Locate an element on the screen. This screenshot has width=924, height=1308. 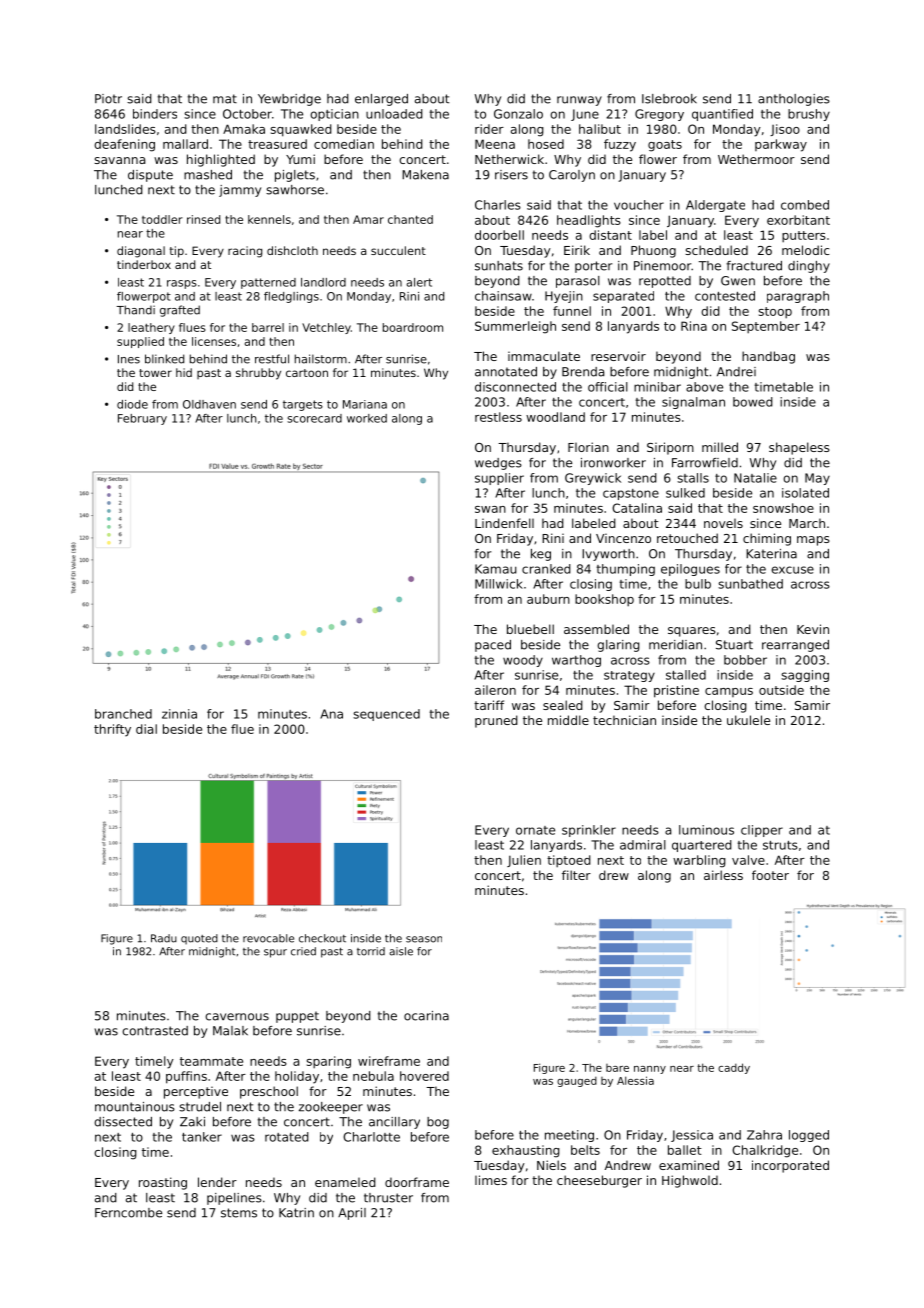
Vetchley is located at coordinates (326, 328).
